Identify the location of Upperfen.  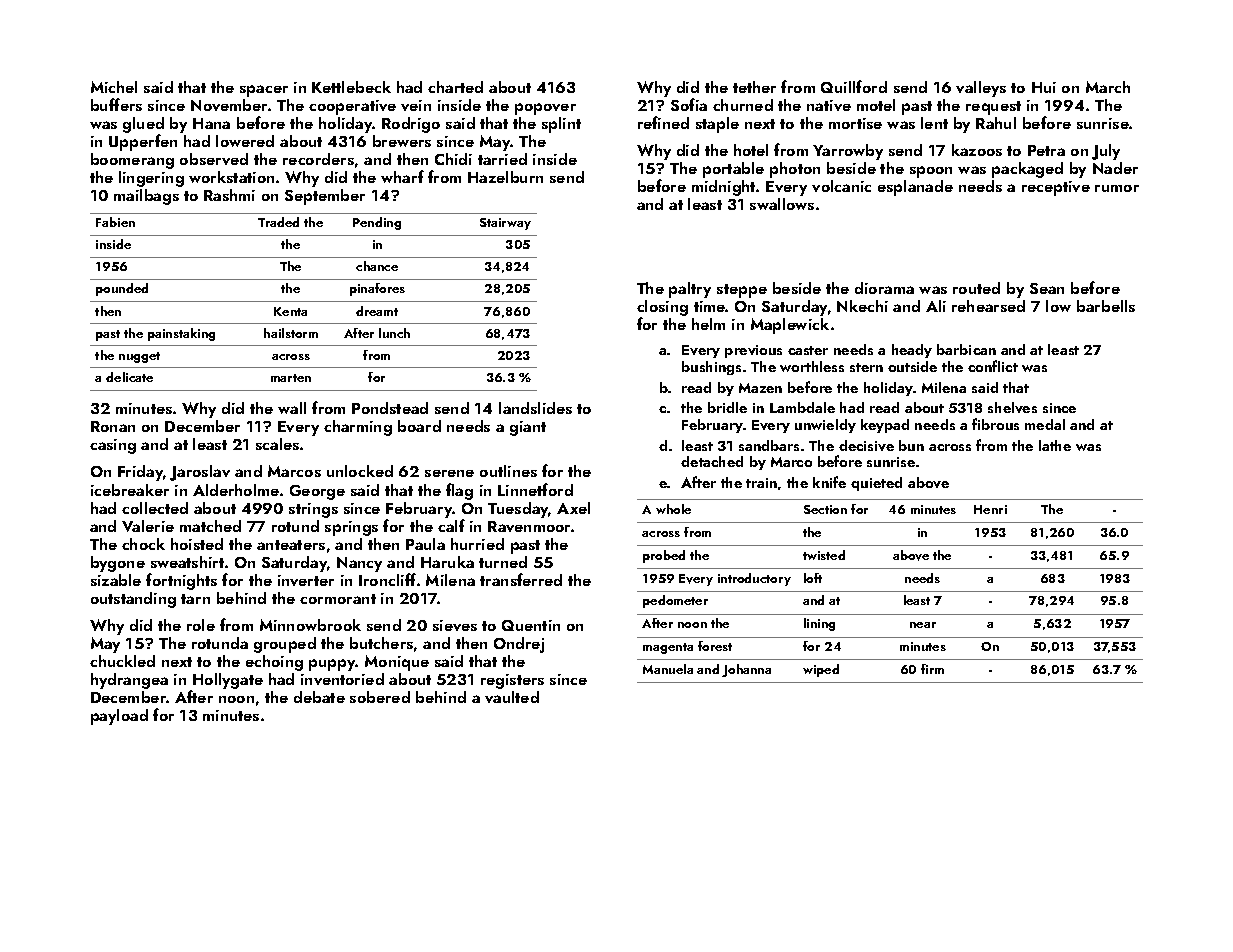
(143, 142).
